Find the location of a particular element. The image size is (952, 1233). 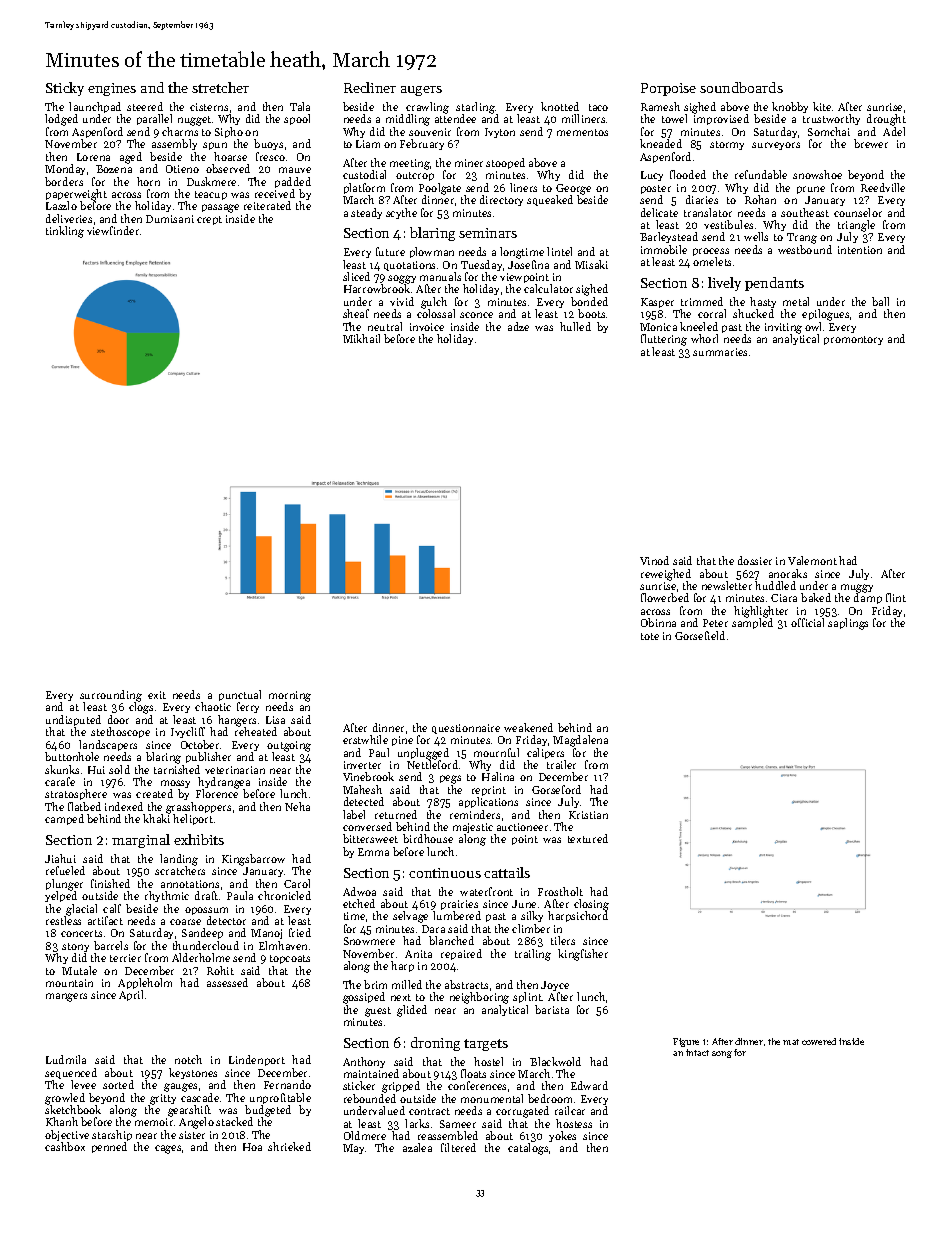

tote is located at coordinates (650, 636).
